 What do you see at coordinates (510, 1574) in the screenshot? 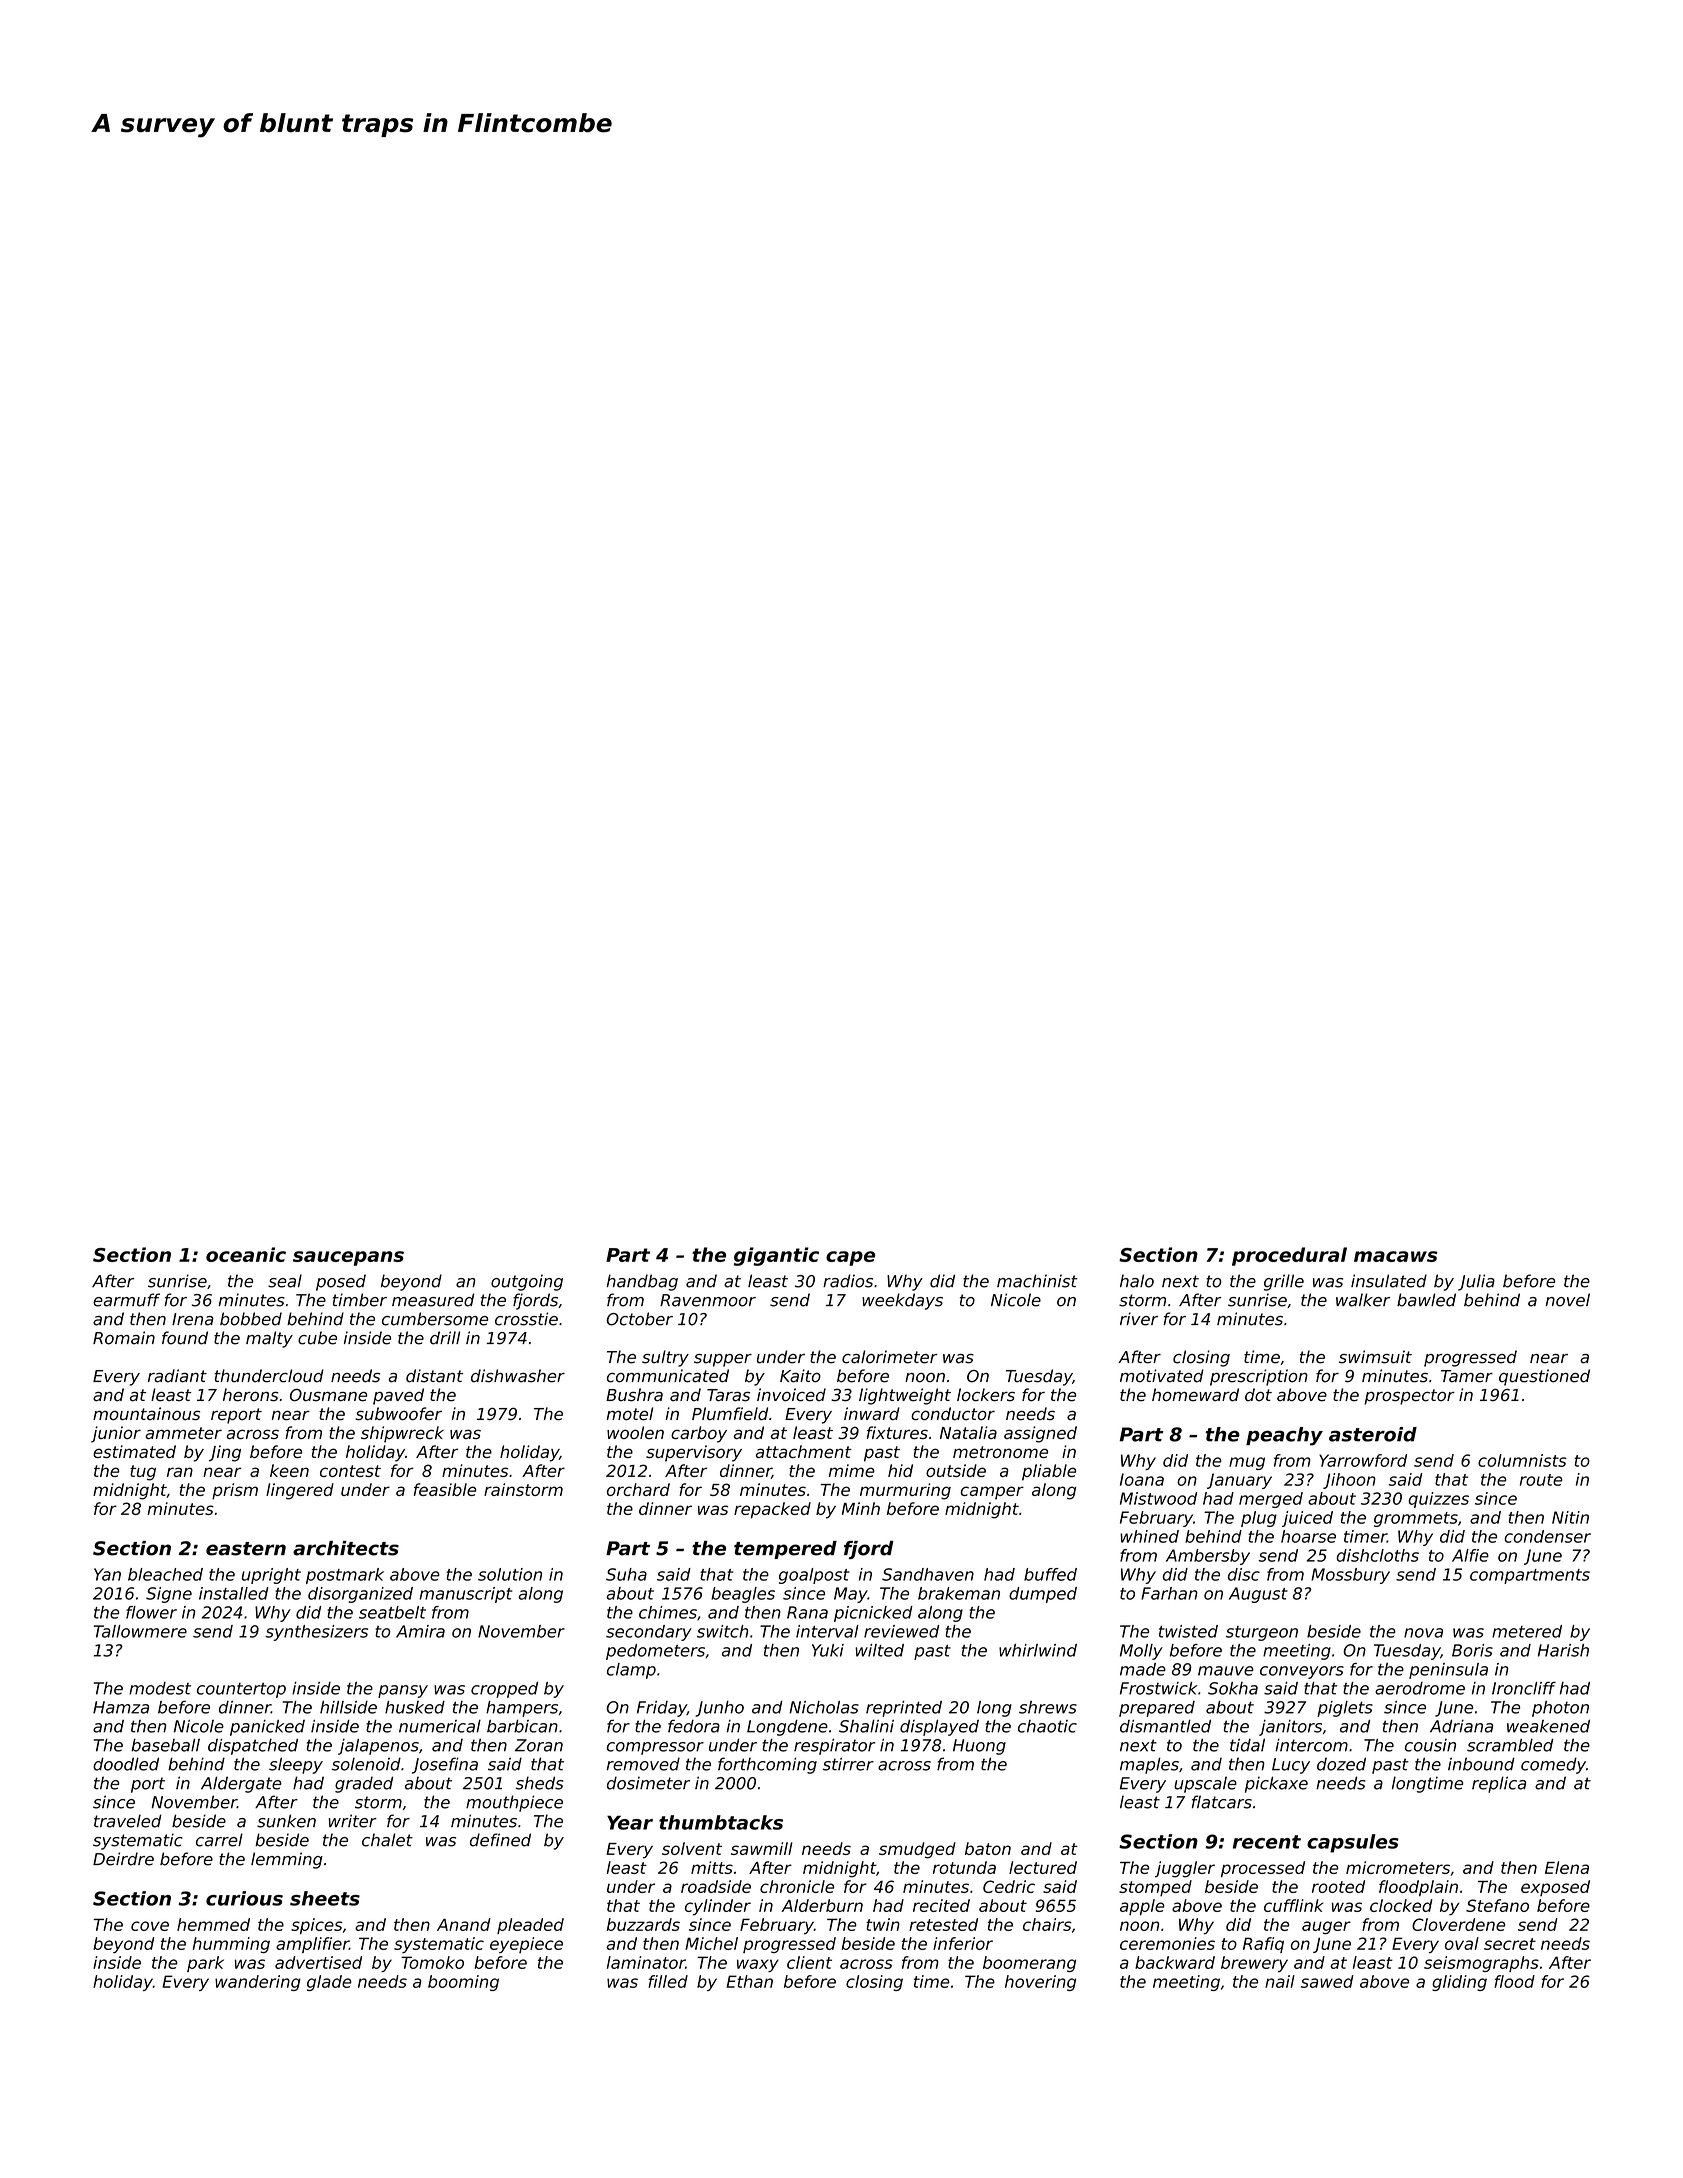
I see `solution` at bounding box center [510, 1574].
